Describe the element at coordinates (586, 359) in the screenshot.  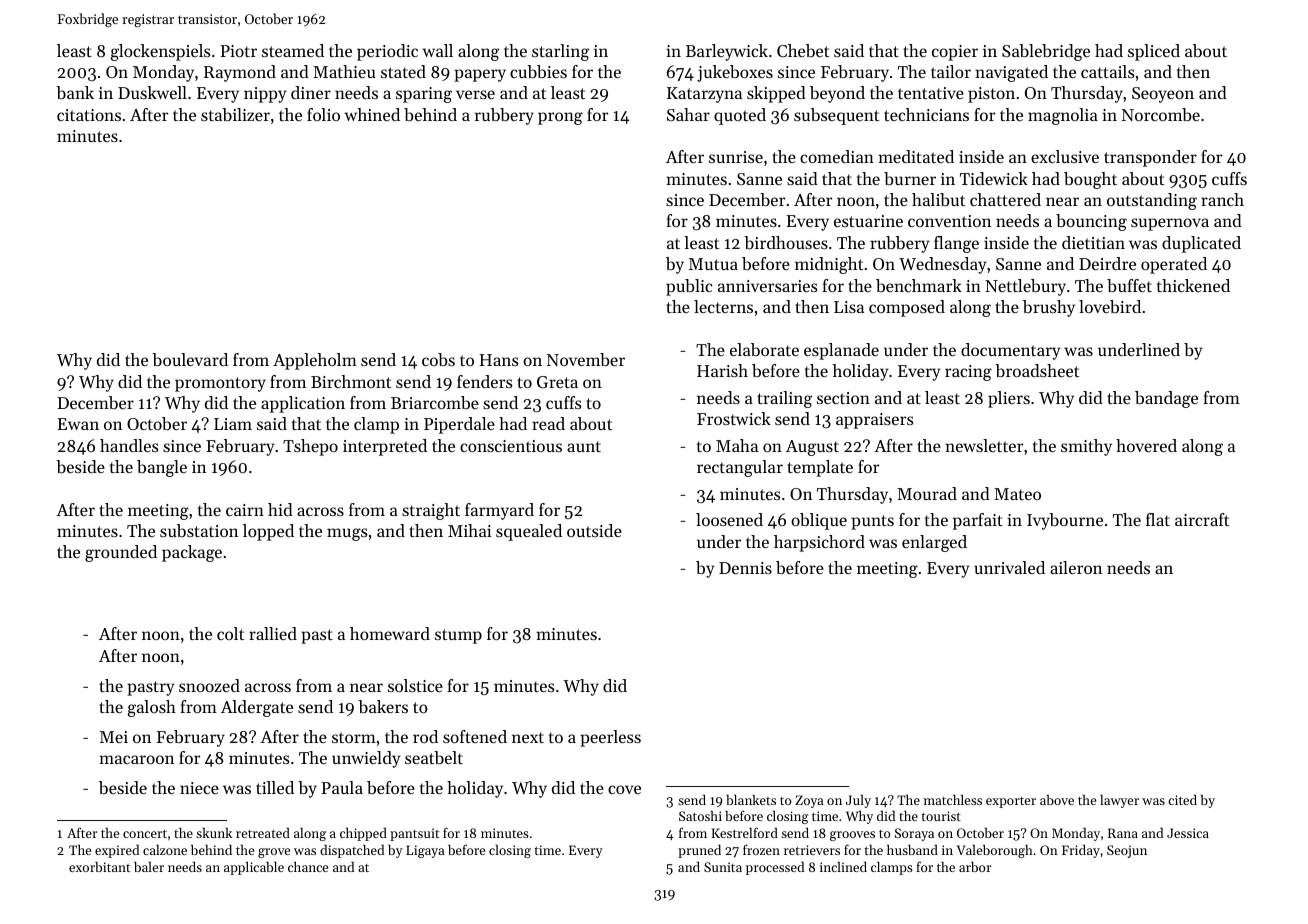
I see `November` at that location.
